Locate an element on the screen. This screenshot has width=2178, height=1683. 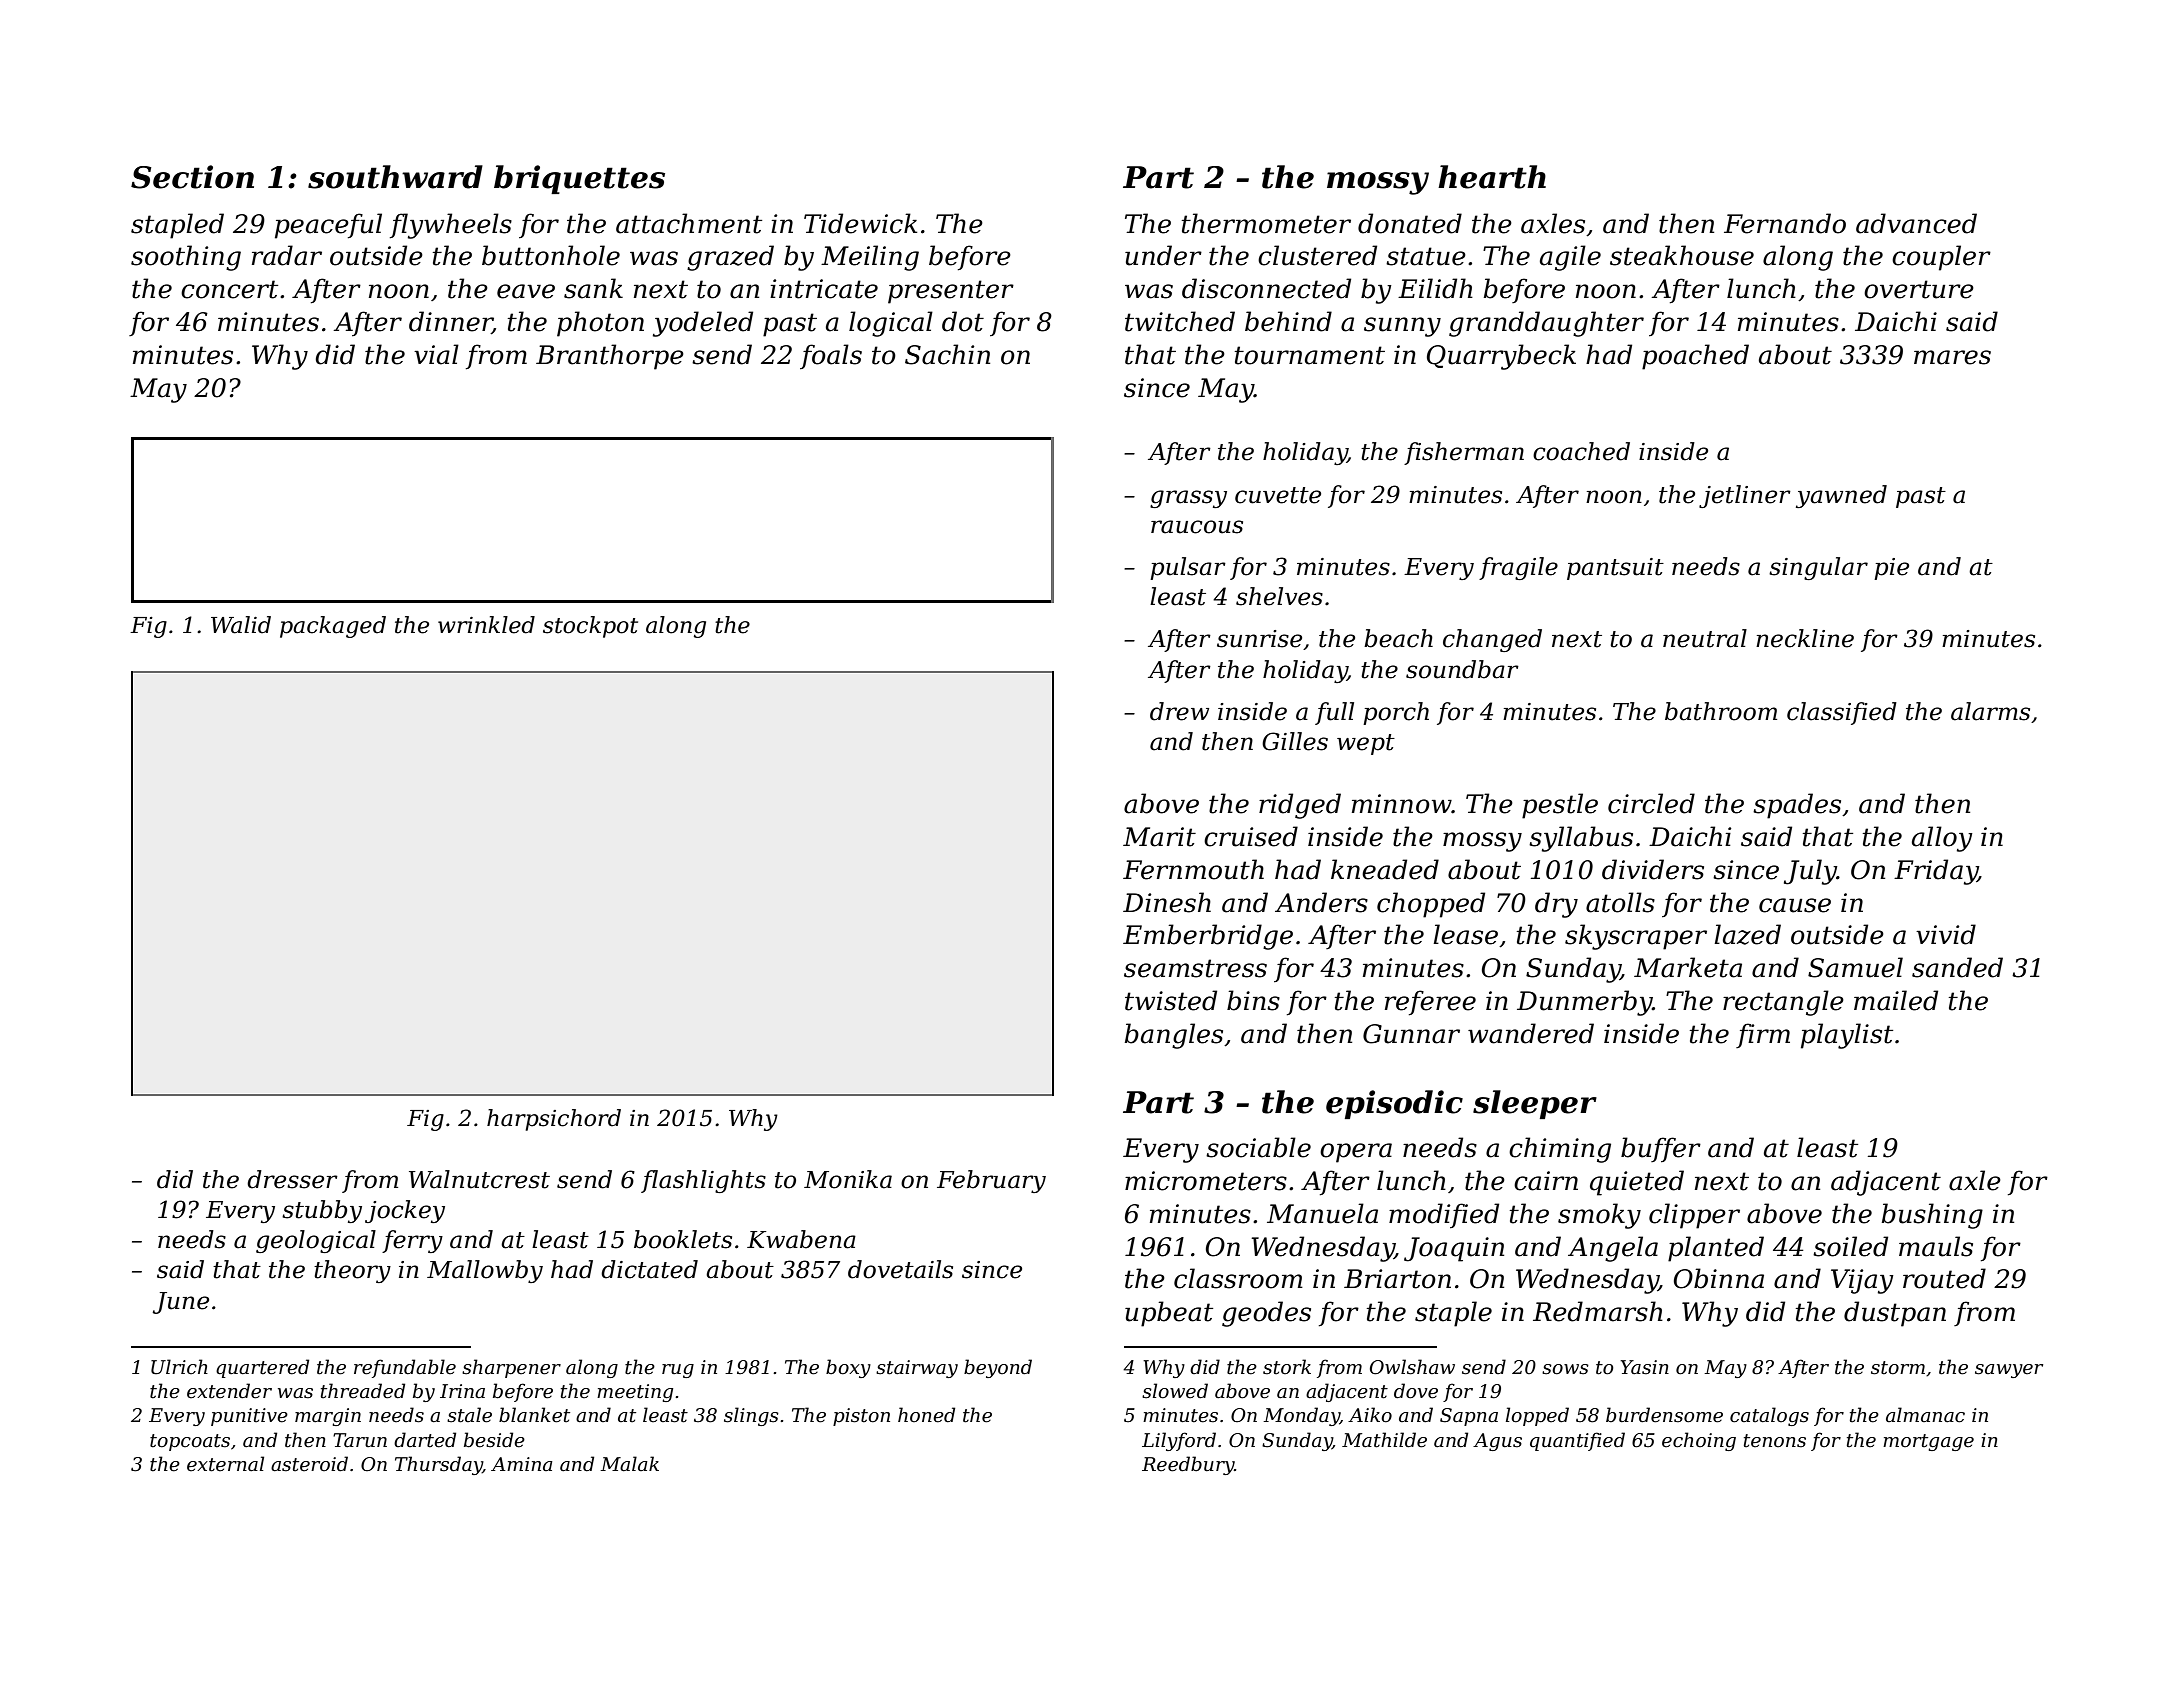
stairway is located at coordinates (917, 1369).
